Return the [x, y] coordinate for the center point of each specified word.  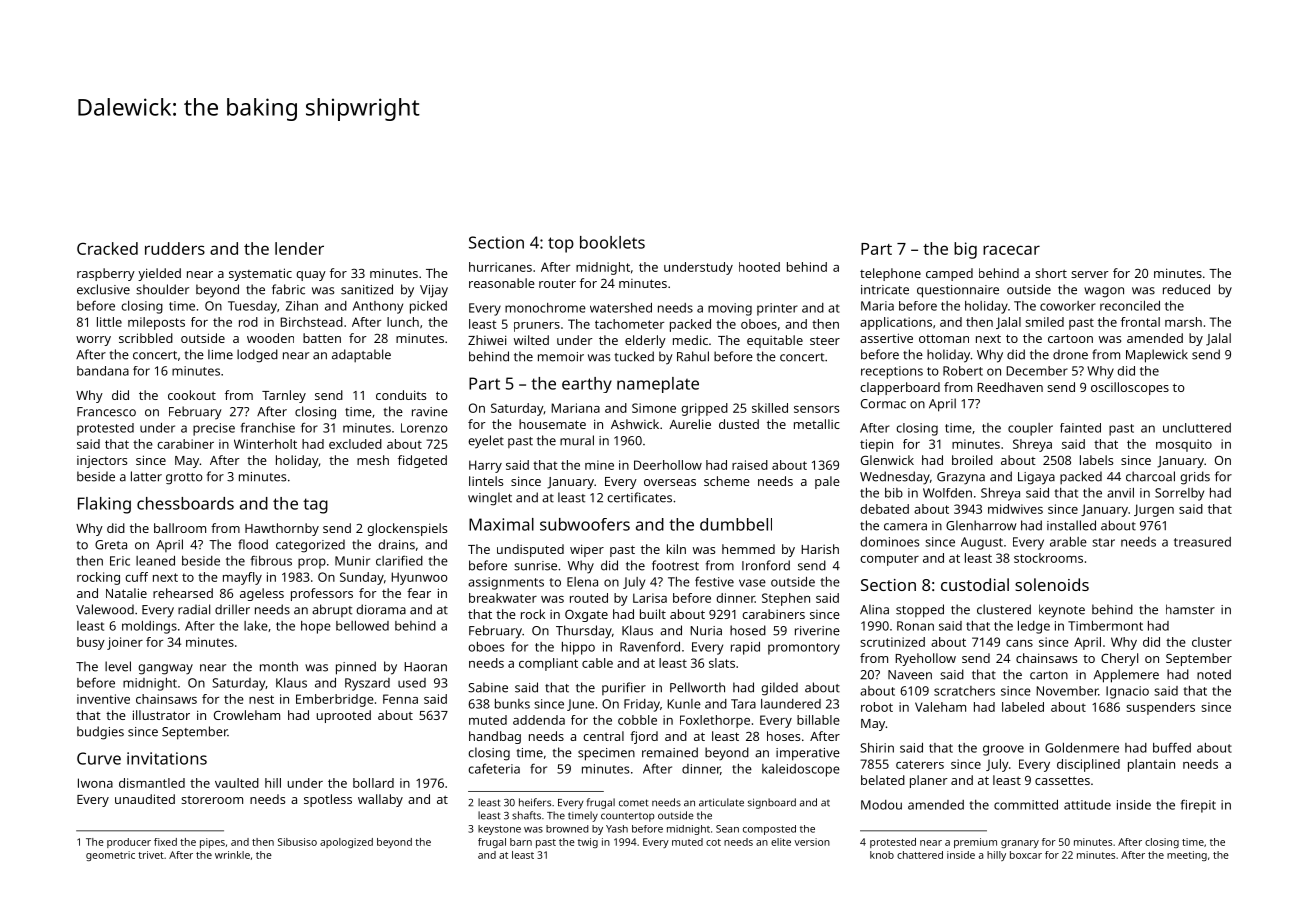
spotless [328, 800]
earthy [587, 385]
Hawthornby [282, 529]
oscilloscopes [1130, 388]
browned [567, 829]
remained [670, 752]
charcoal [1150, 476]
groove [1003, 750]
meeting [1187, 856]
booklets [612, 242]
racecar [1011, 250]
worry [93, 341]
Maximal [501, 524]
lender [299, 248]
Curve [99, 758]
